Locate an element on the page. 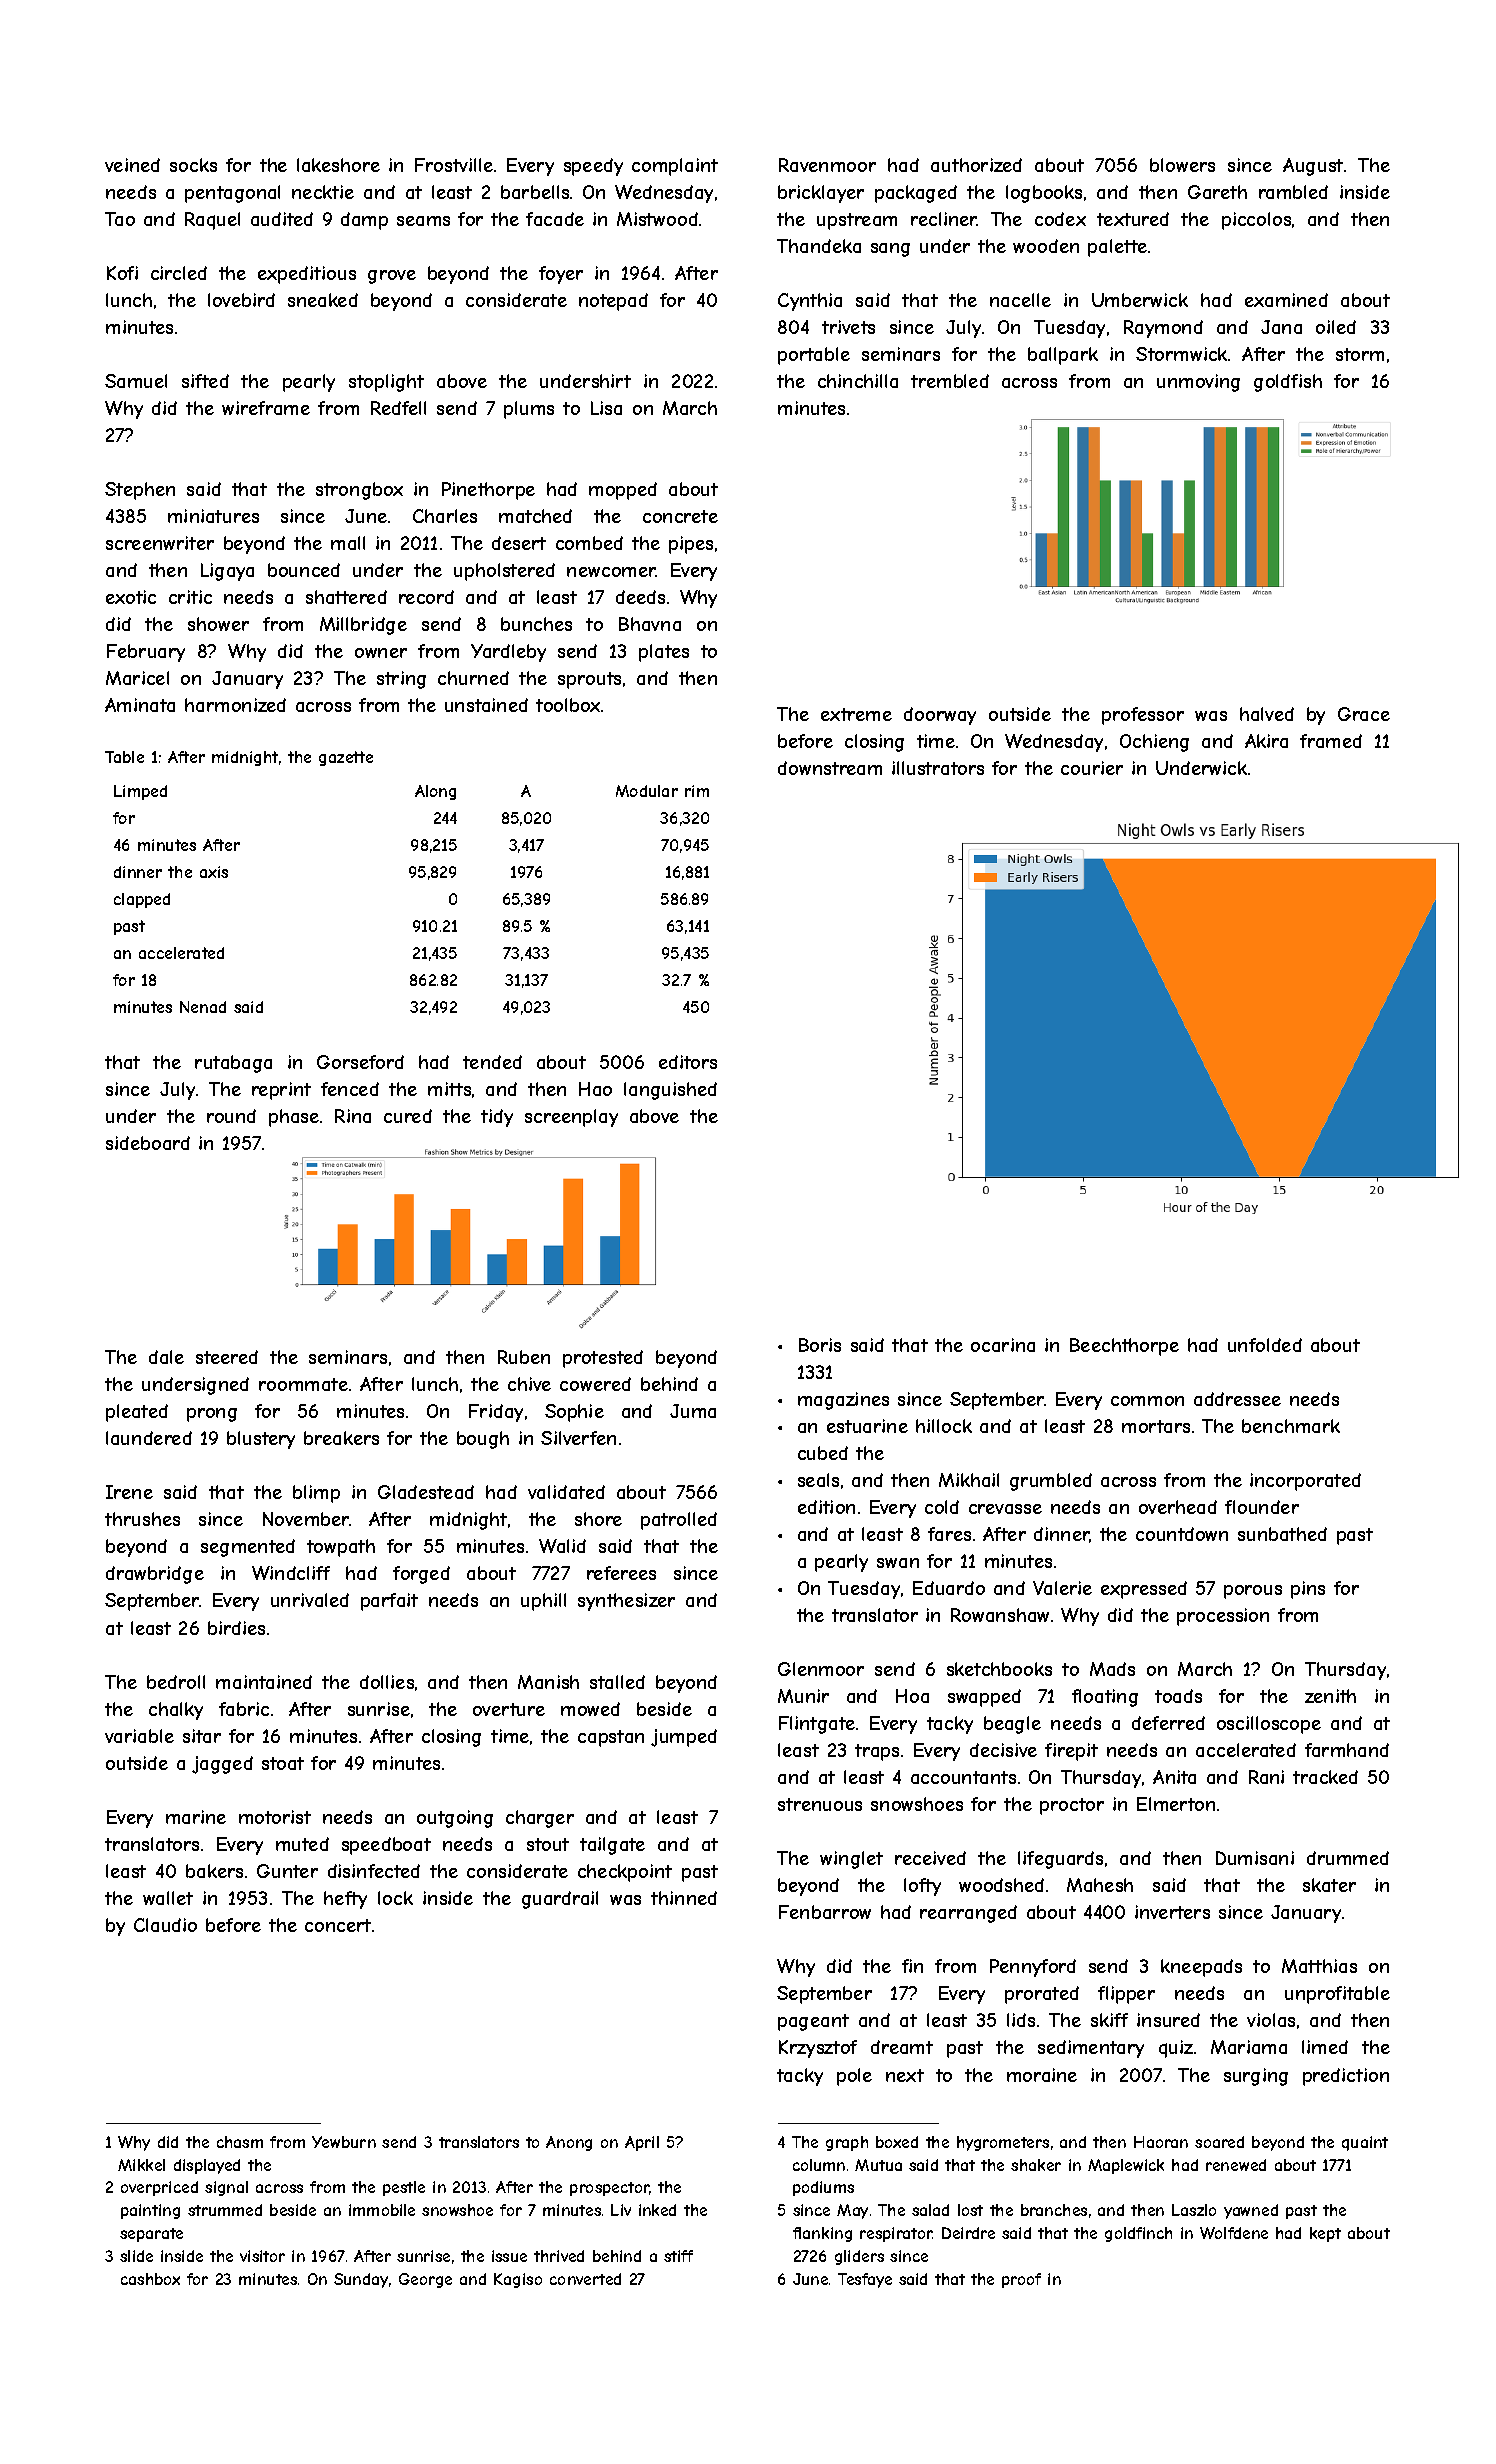 The height and width of the page is (2464, 1496). Ravenmoor is located at coordinates (827, 165).
